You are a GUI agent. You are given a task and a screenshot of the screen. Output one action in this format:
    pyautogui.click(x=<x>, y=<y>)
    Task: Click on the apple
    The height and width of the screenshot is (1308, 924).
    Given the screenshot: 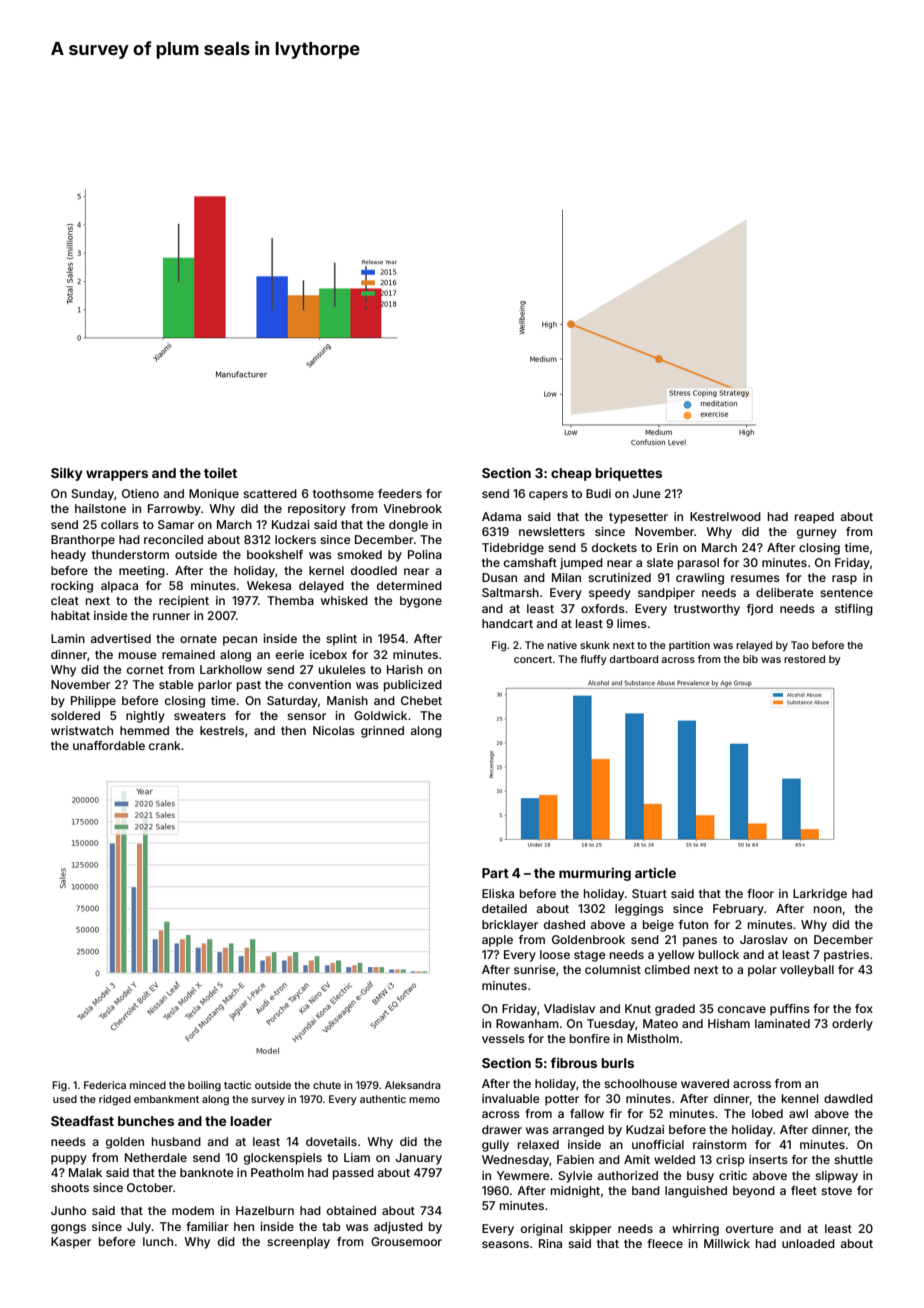 What is the action you would take?
    pyautogui.click(x=497, y=941)
